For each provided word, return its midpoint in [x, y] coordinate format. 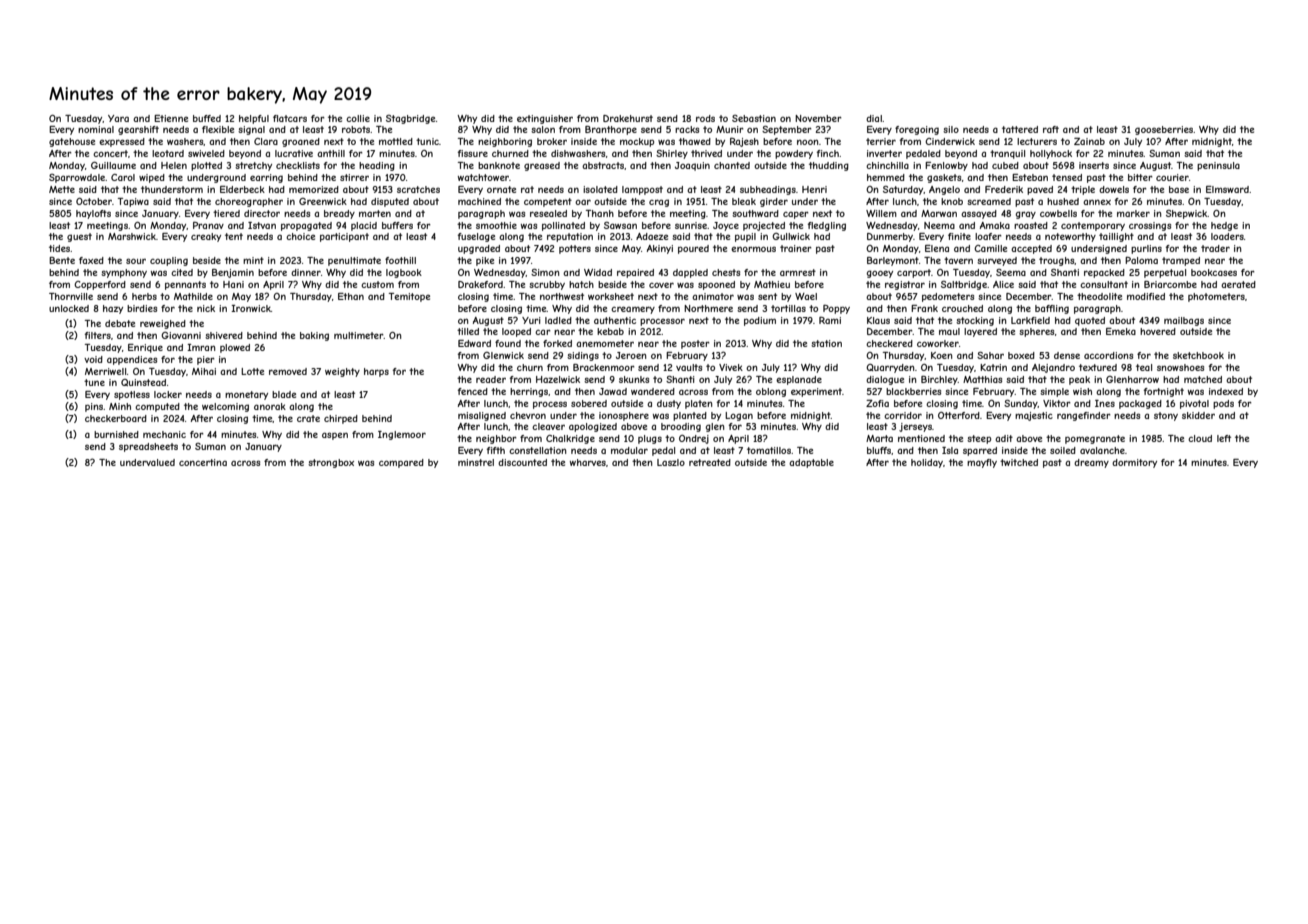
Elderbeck [242, 189]
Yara [118, 118]
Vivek [731, 367]
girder [774, 202]
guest [79, 237]
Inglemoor [402, 435]
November [818, 118]
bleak [744, 201]
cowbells [1058, 213]
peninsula [1218, 166]
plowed [235, 348]
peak [1079, 380]
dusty [669, 404]
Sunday [1021, 404]
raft [1051, 129]
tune [94, 382]
